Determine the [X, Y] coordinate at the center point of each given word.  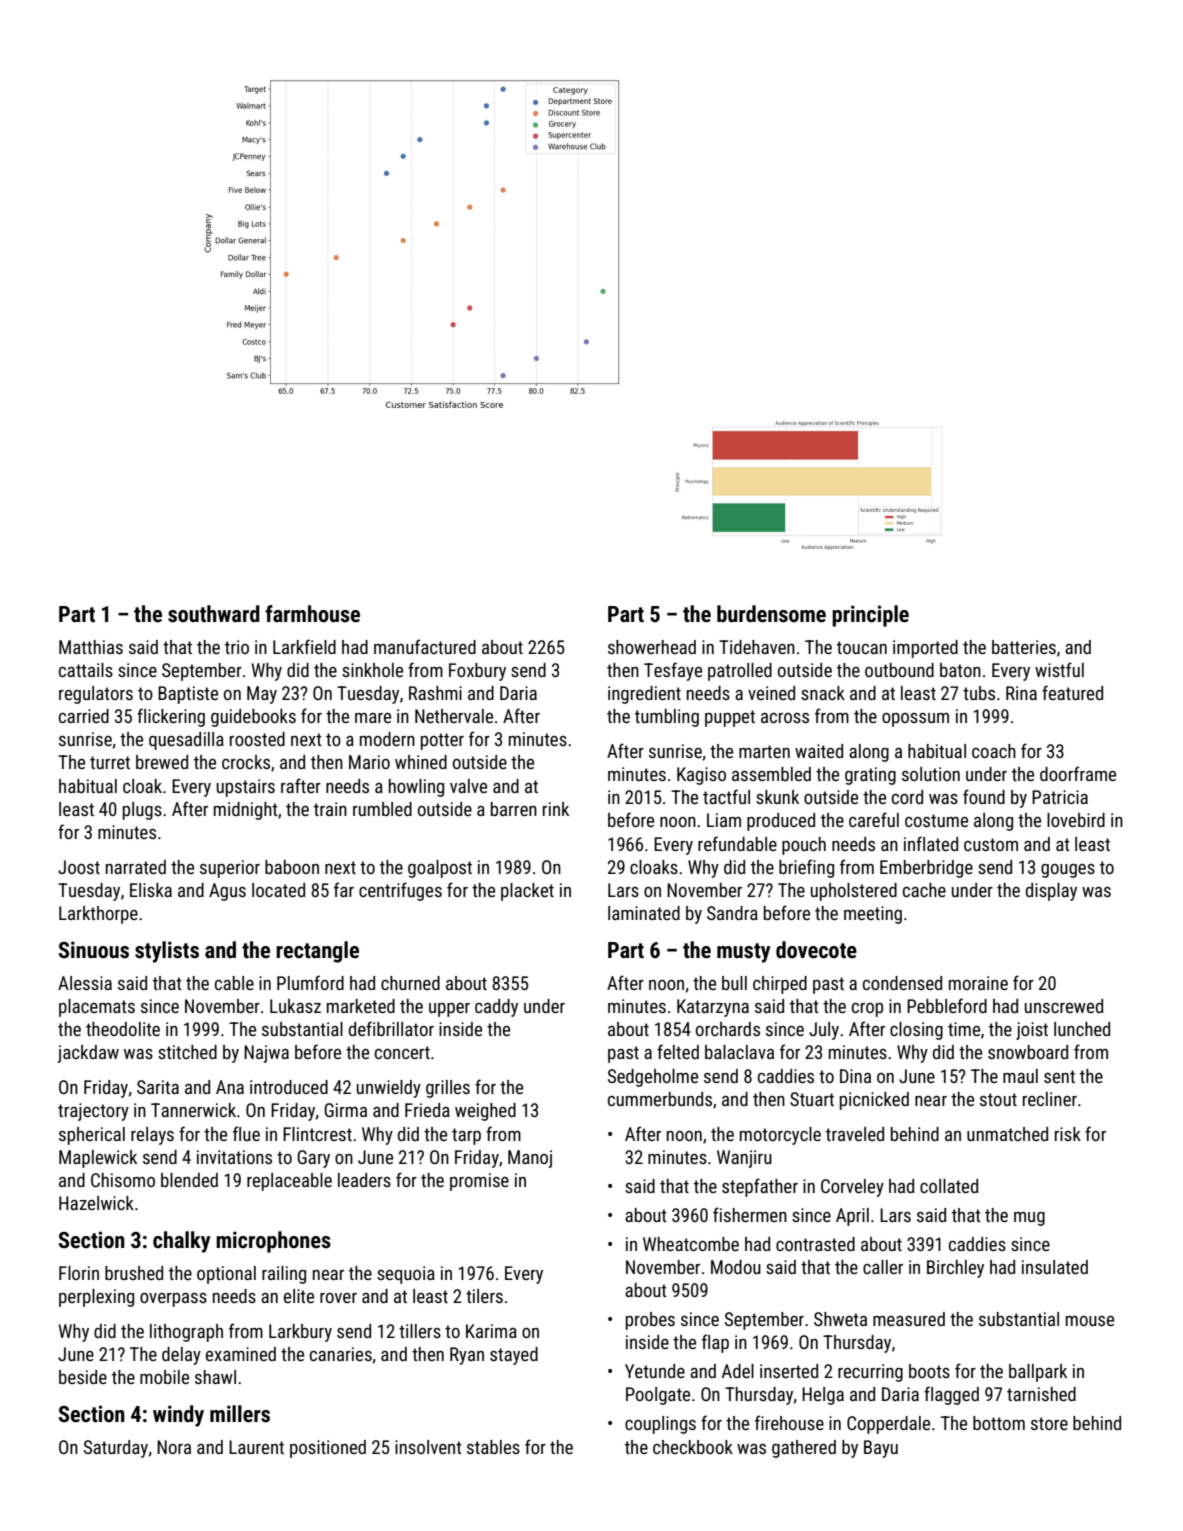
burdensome [771, 614]
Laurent [256, 1447]
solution [931, 774]
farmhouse [312, 614]
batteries [1024, 647]
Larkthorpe [98, 915]
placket [527, 892]
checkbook [693, 1447]
